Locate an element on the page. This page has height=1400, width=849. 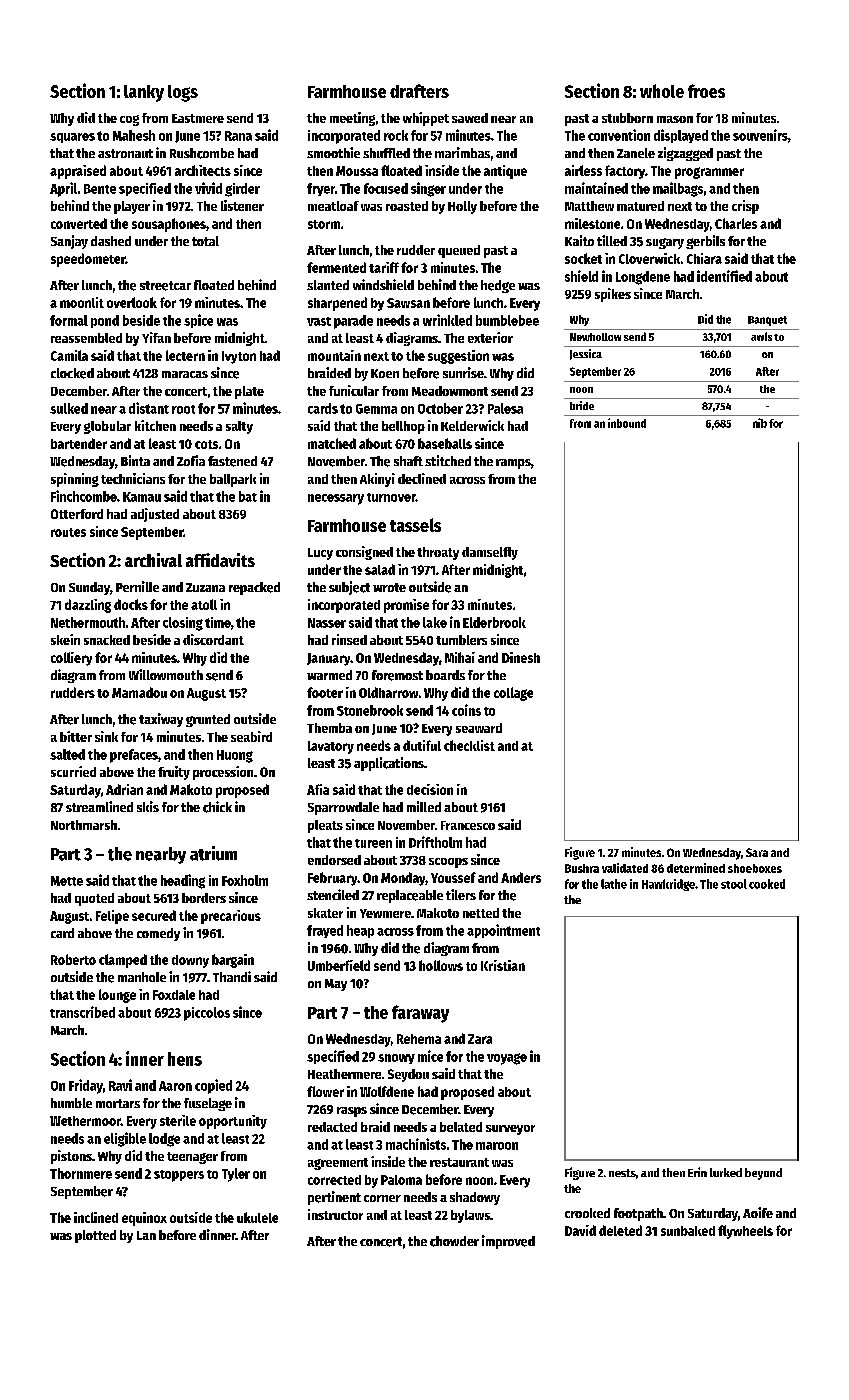
Ravi is located at coordinates (120, 1085).
